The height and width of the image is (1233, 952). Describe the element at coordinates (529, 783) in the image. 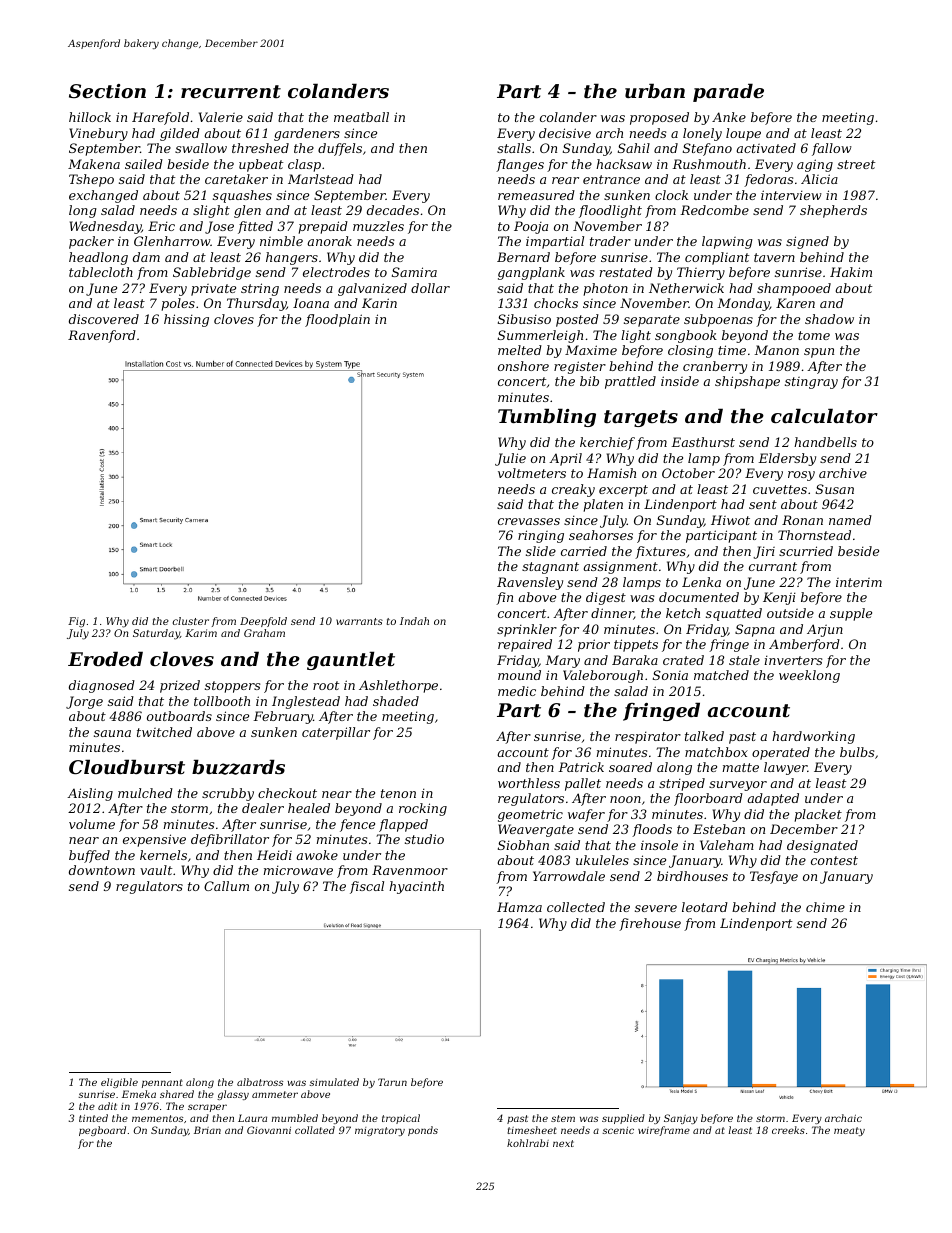

I see `worthless` at that location.
